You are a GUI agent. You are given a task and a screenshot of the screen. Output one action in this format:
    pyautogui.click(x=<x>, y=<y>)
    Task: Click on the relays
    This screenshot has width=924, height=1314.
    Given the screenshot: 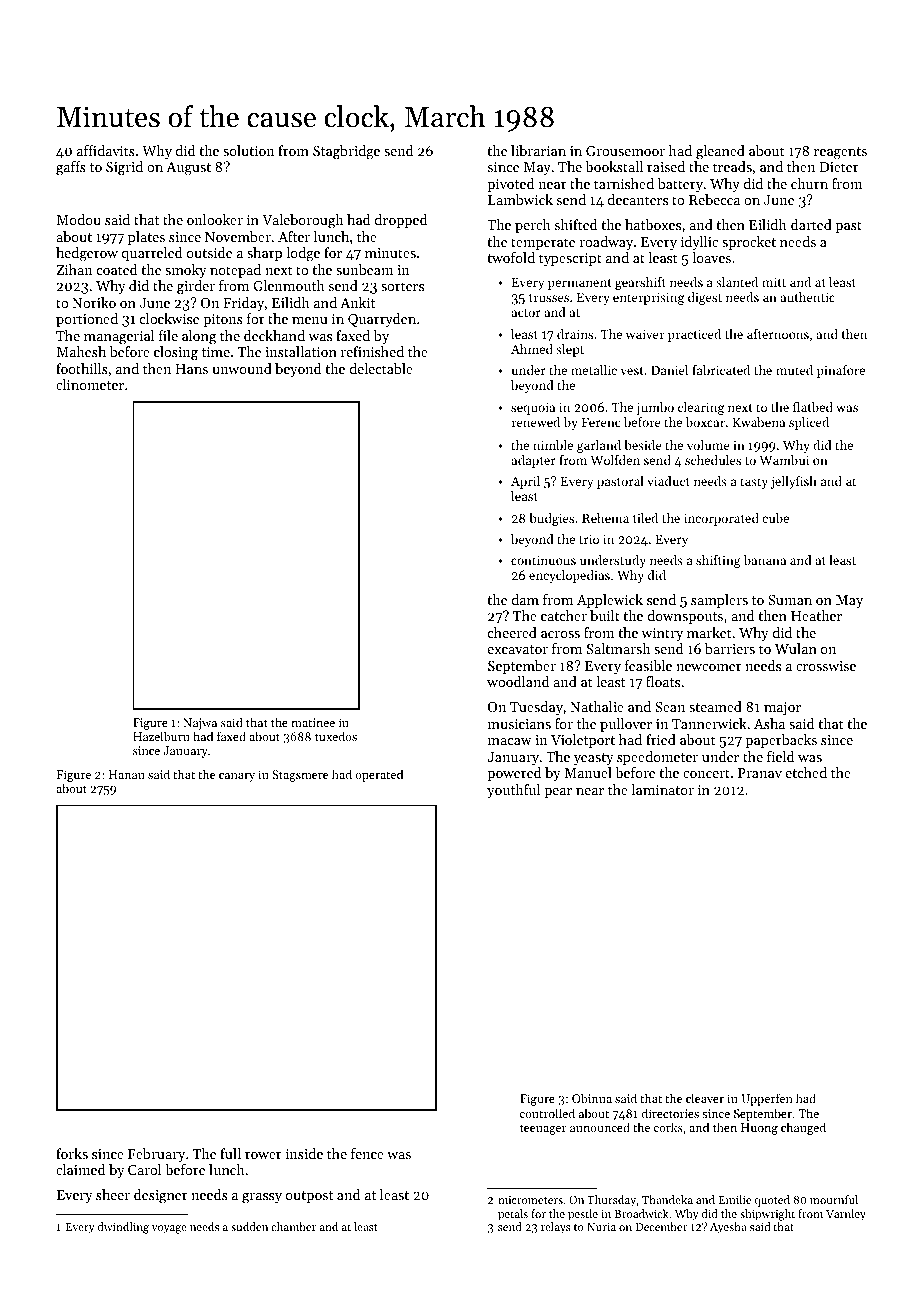 What is the action you would take?
    pyautogui.click(x=556, y=1228)
